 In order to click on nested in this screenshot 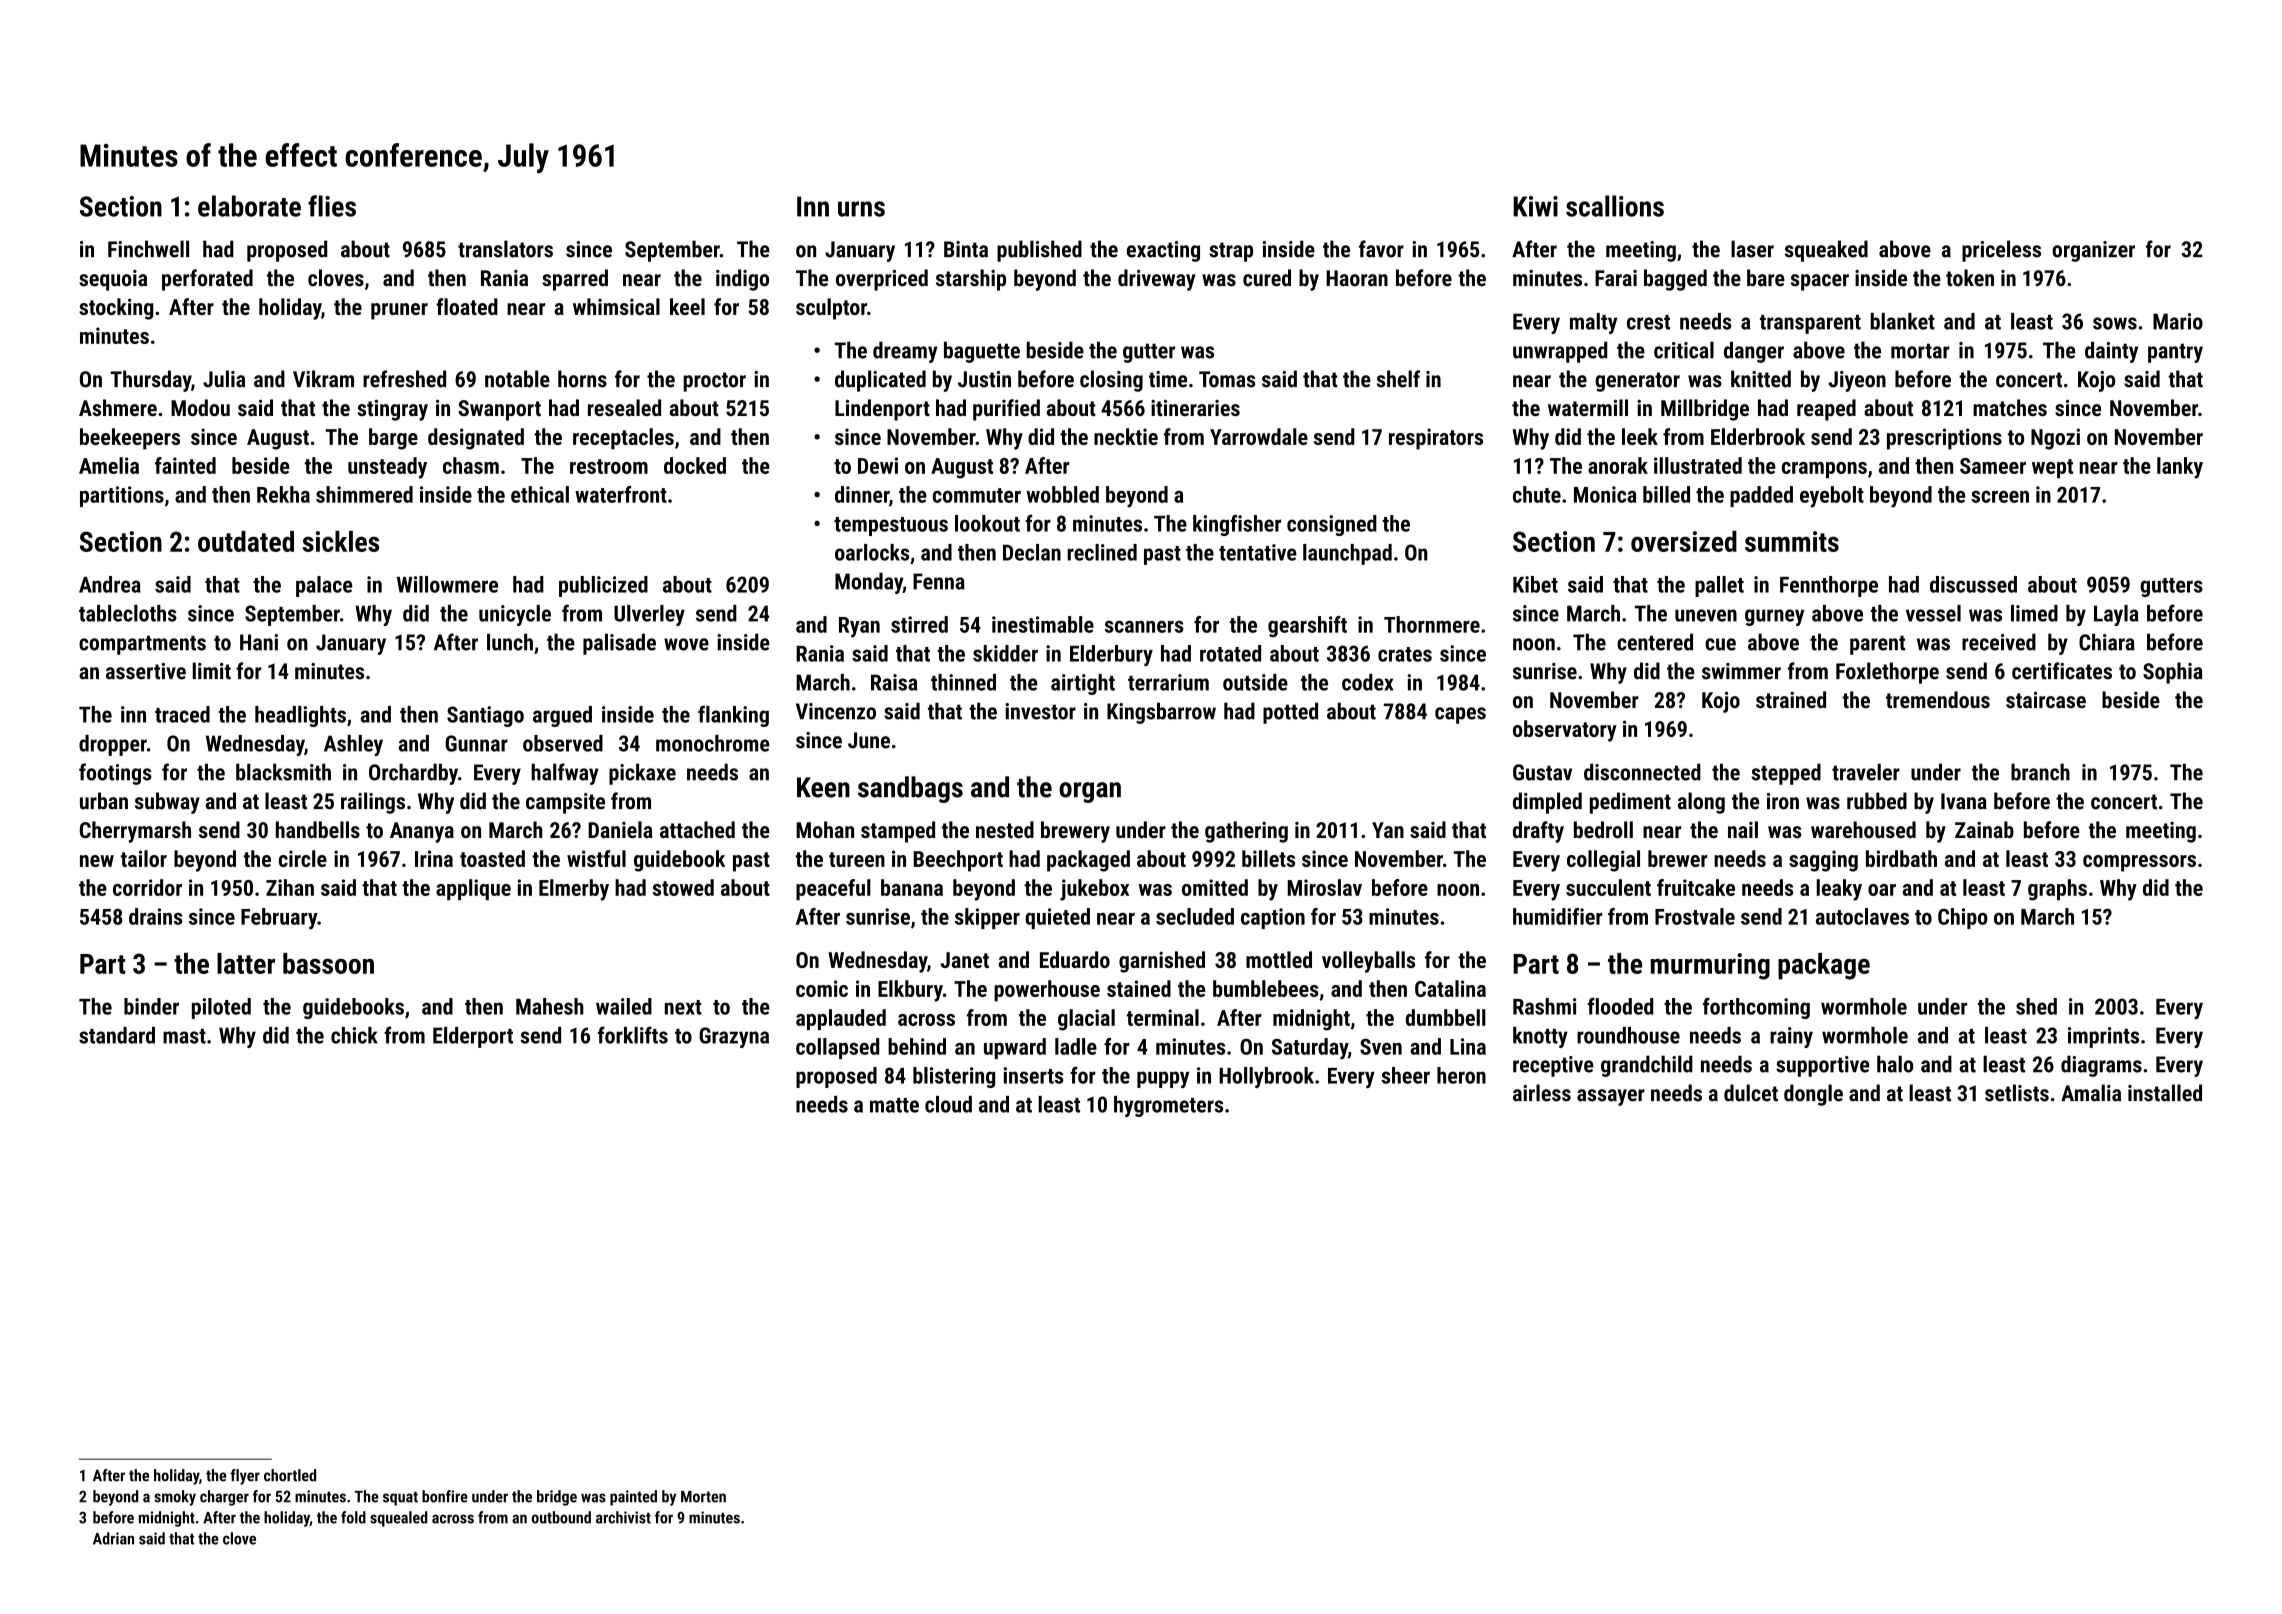, I will do `click(1005, 829)`.
